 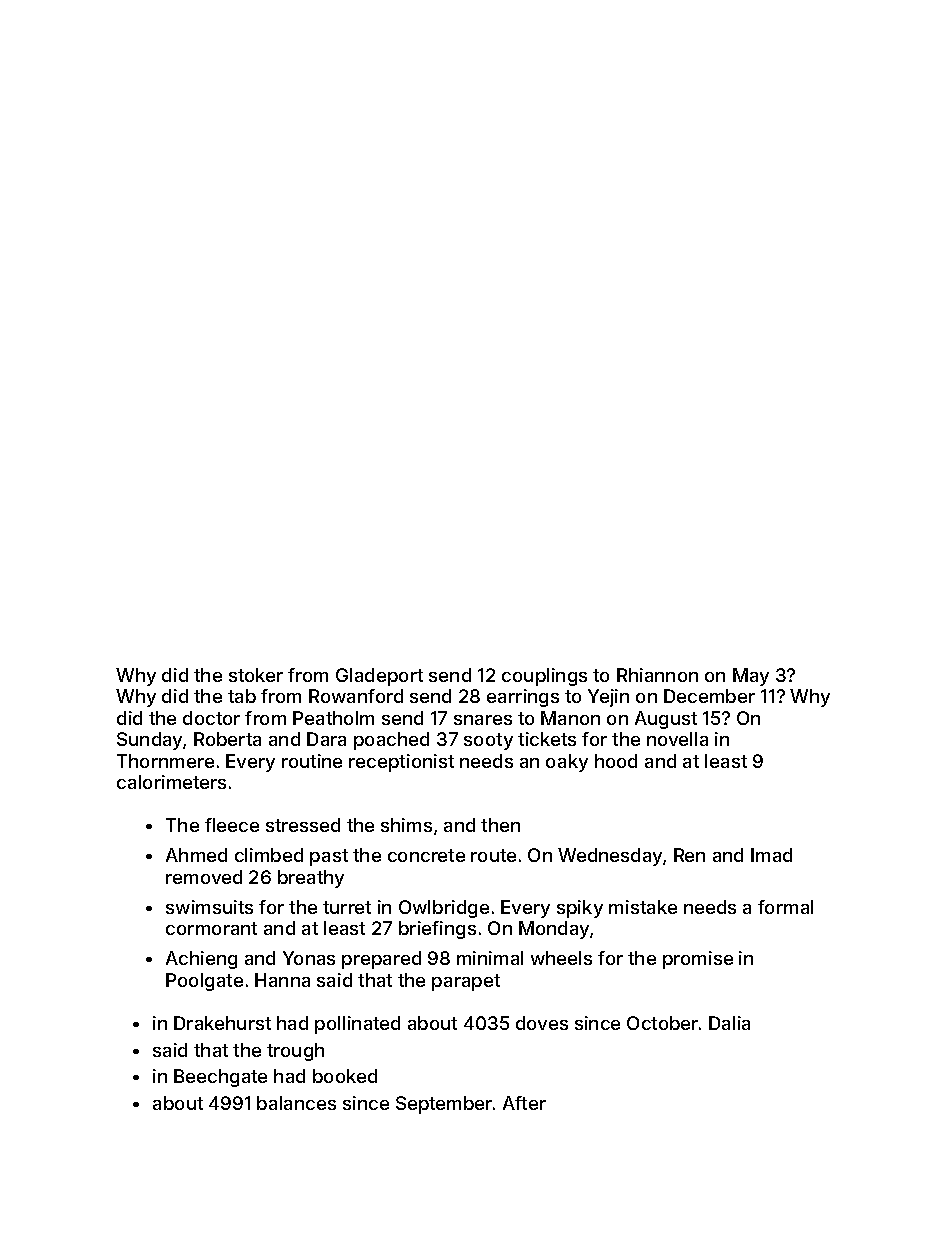 I want to click on balances, so click(x=296, y=1103).
